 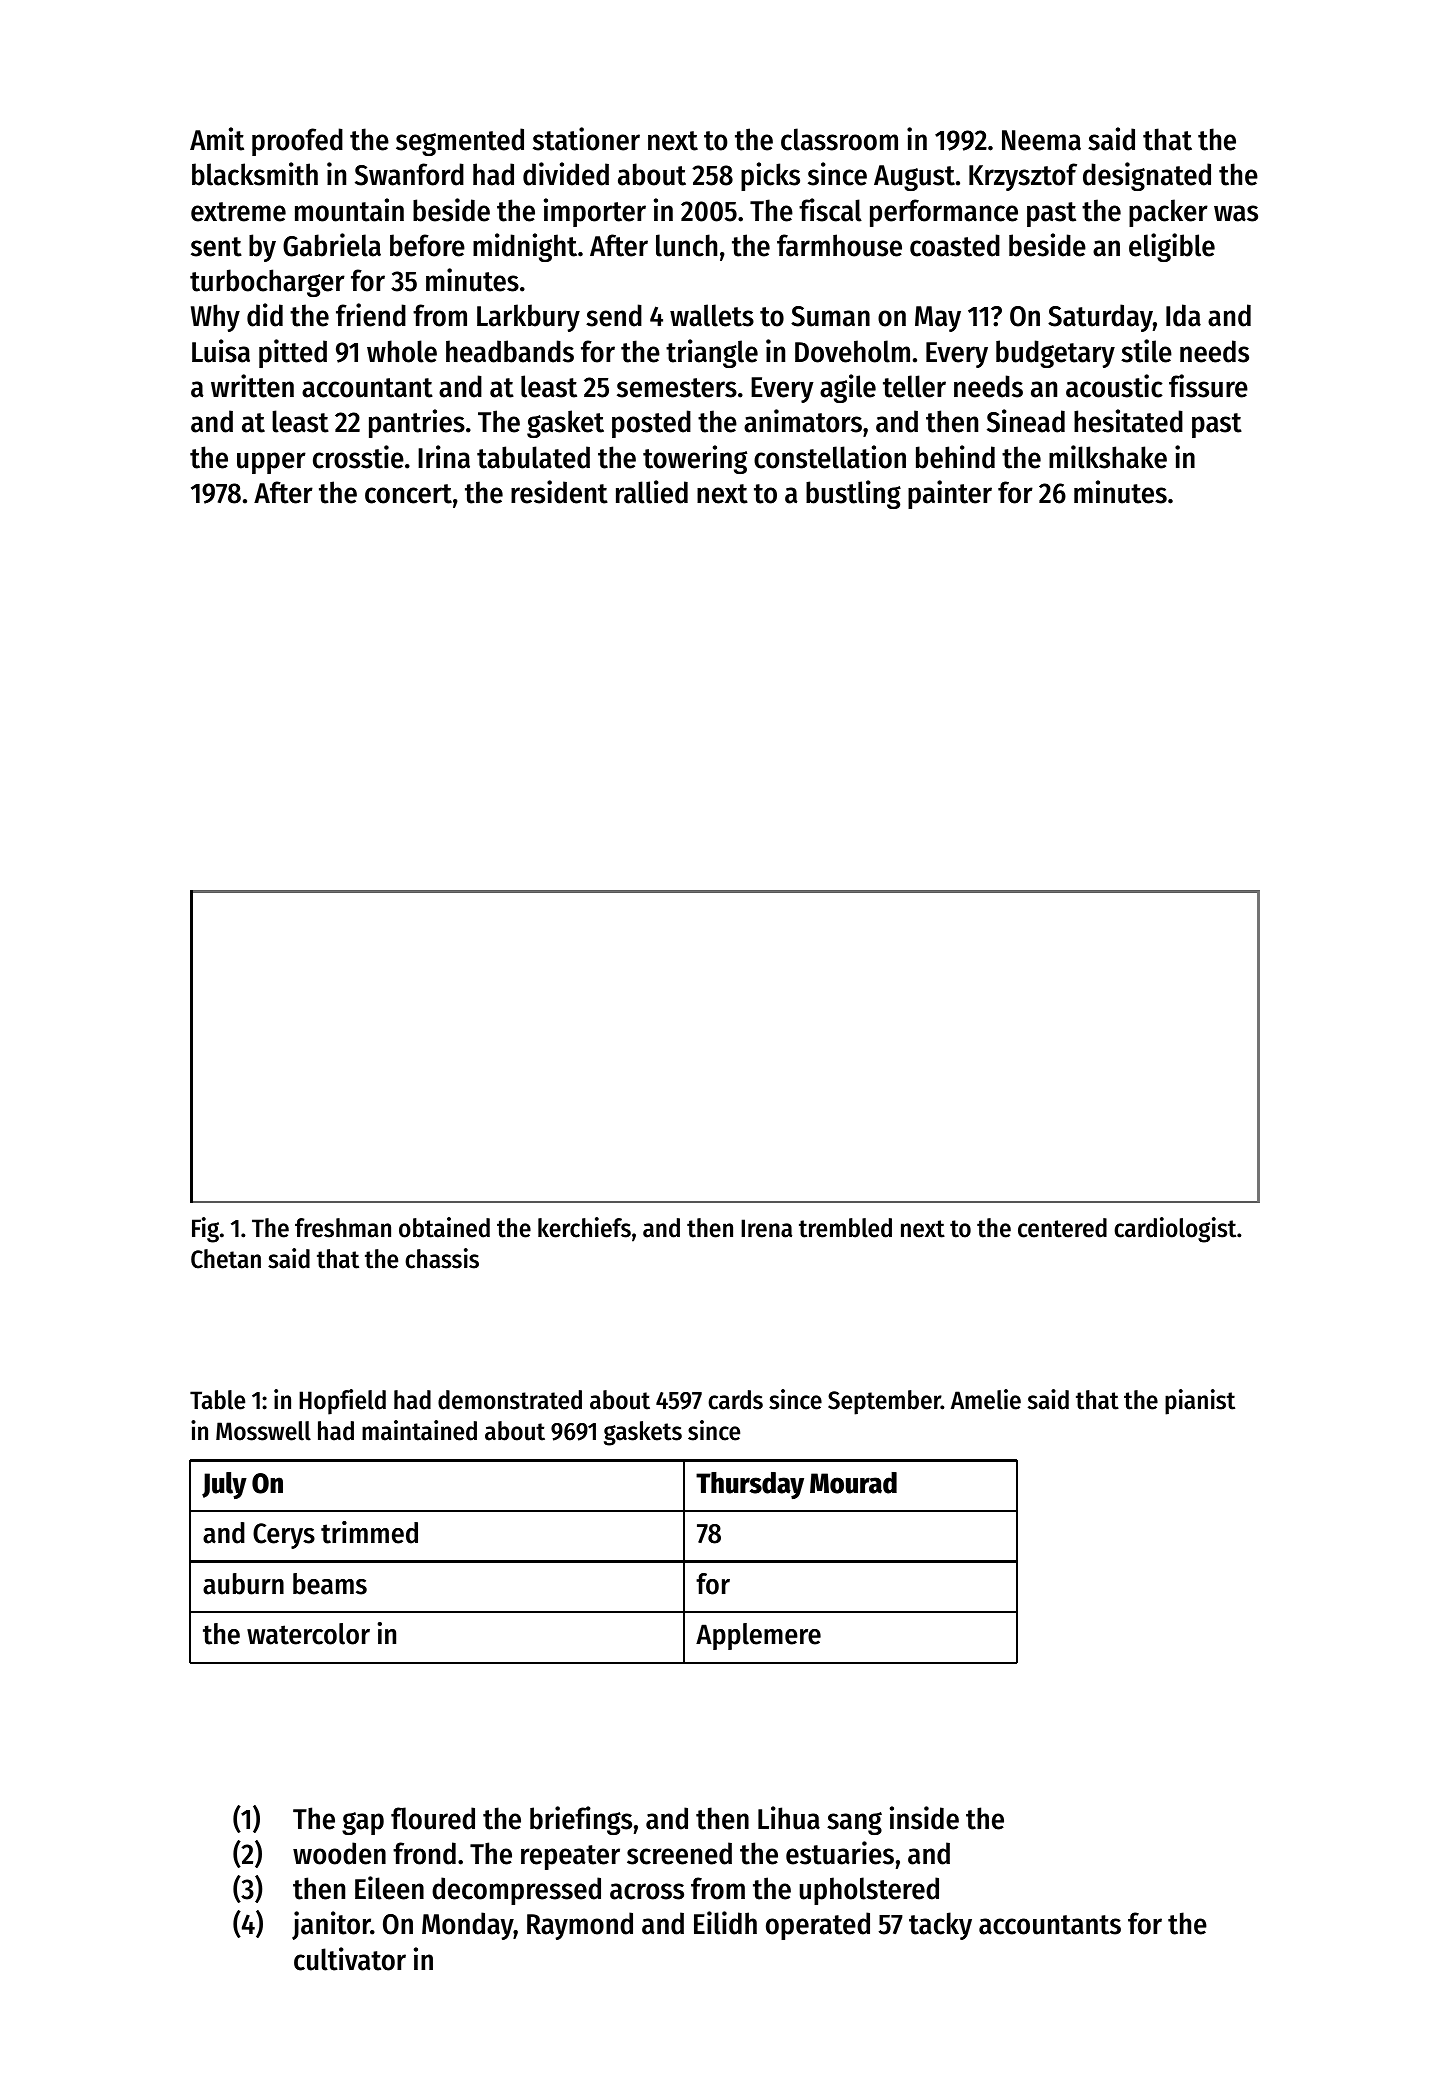 What do you see at coordinates (853, 1483) in the screenshot?
I see `Mourad` at bounding box center [853, 1483].
